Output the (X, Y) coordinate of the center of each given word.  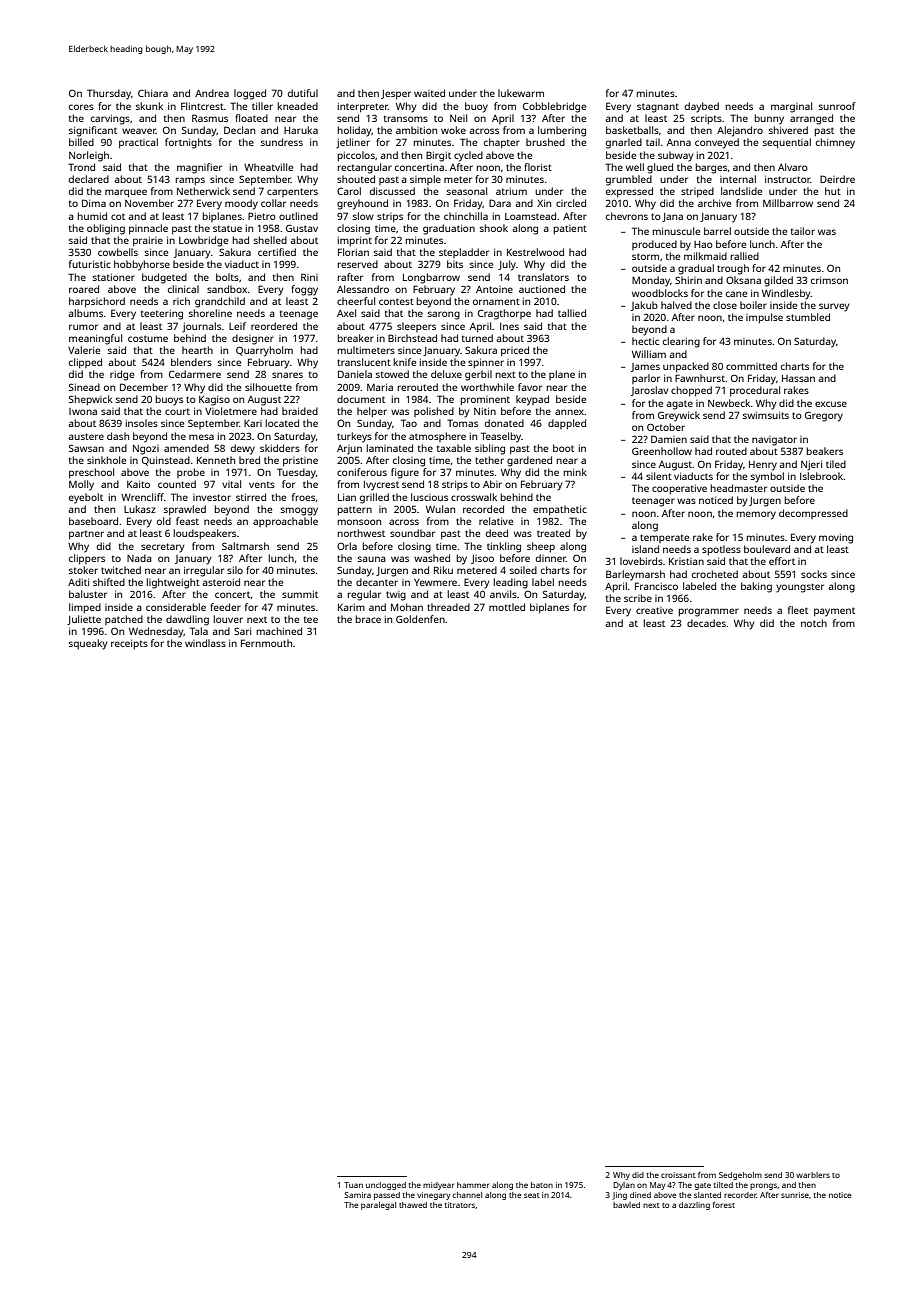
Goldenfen (420, 619)
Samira (358, 1195)
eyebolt (86, 498)
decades (706, 623)
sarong (444, 315)
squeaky (88, 644)
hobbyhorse (142, 265)
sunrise (795, 1195)
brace (368, 619)
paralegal (378, 1206)
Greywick (679, 416)
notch (814, 623)
